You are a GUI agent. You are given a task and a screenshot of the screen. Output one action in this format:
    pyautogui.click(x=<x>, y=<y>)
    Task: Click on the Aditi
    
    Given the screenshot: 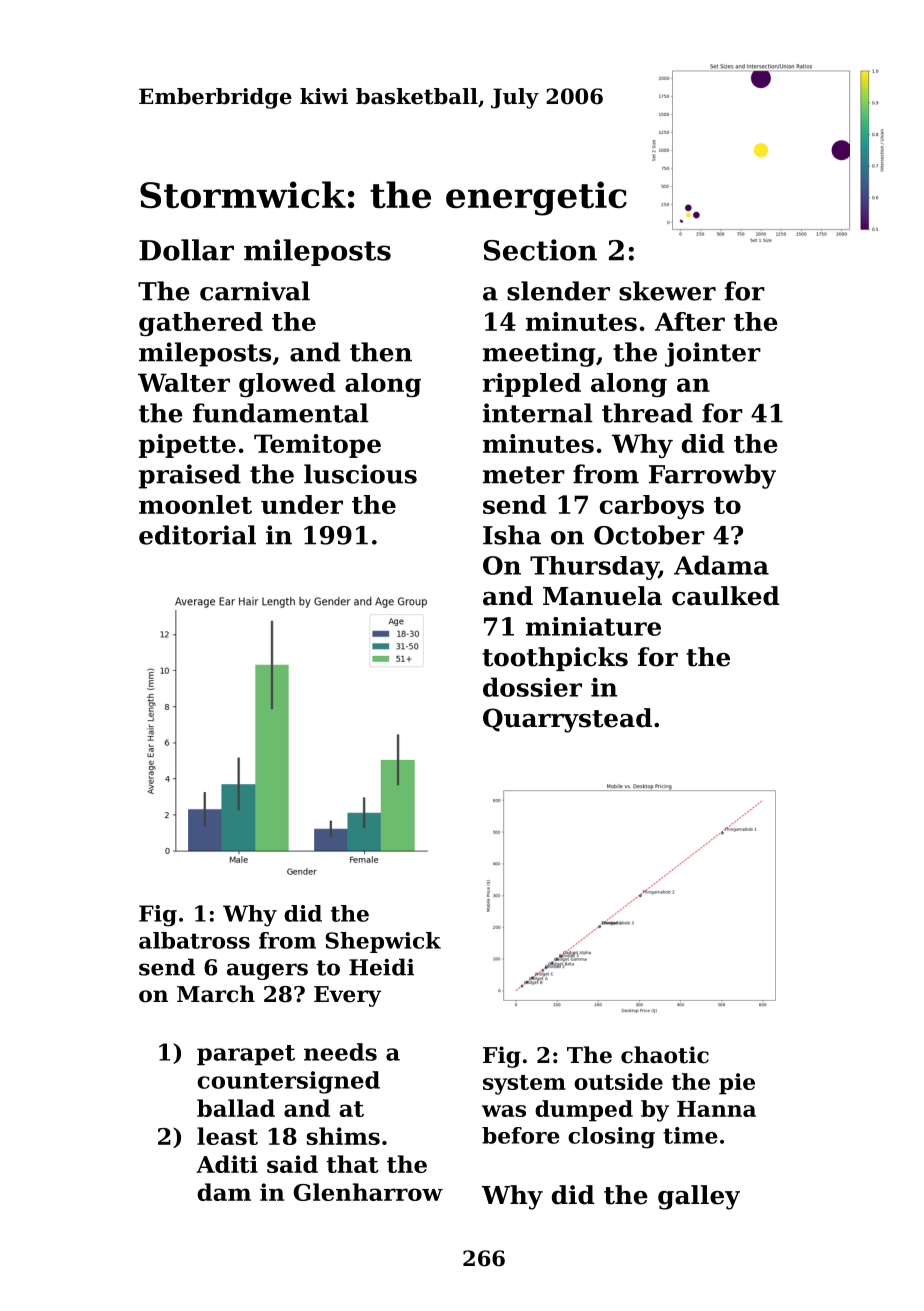 What is the action you would take?
    pyautogui.click(x=227, y=1164)
